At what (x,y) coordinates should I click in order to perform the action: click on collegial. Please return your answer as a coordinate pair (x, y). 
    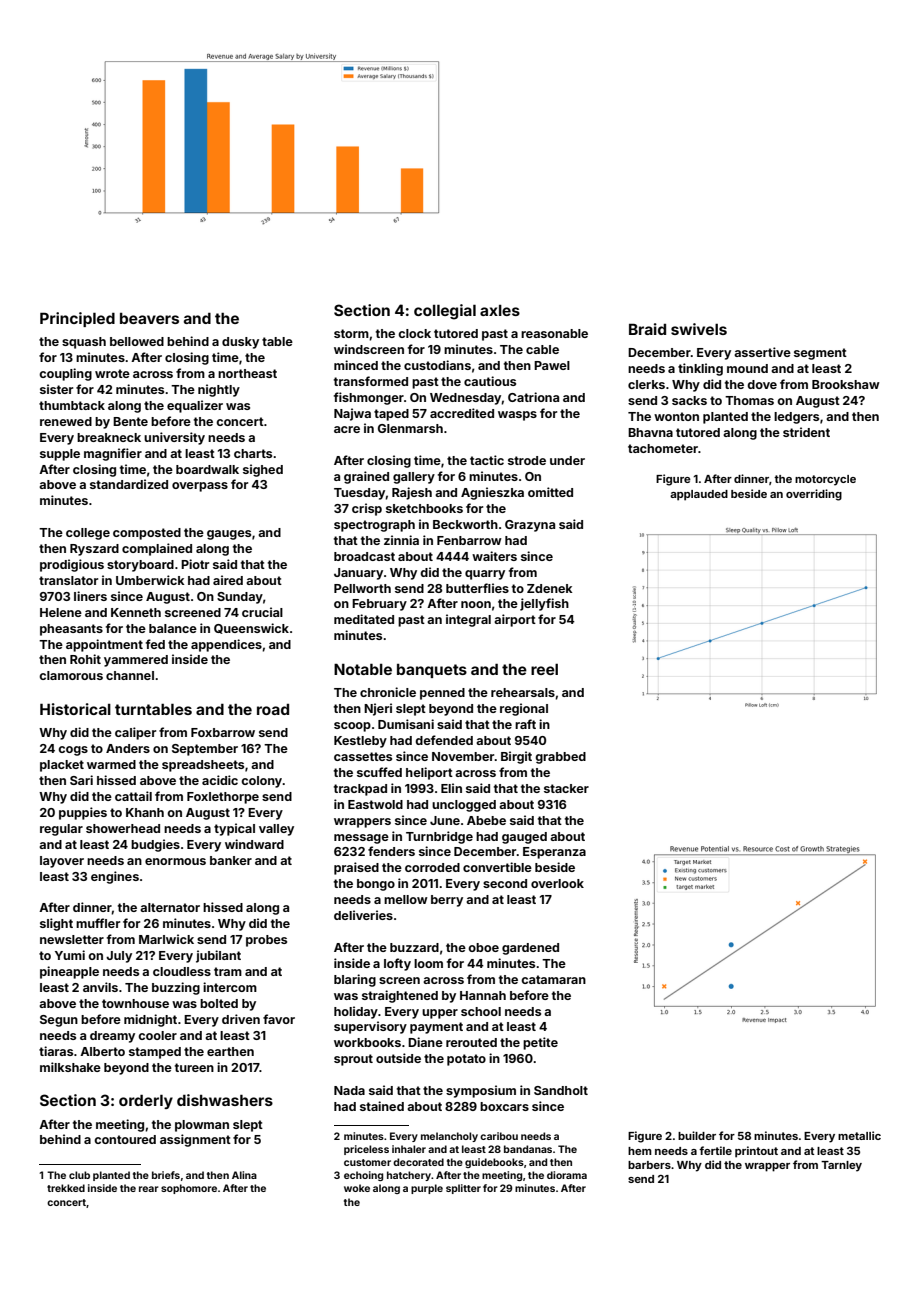
    Looking at the image, I should click on (445, 312).
